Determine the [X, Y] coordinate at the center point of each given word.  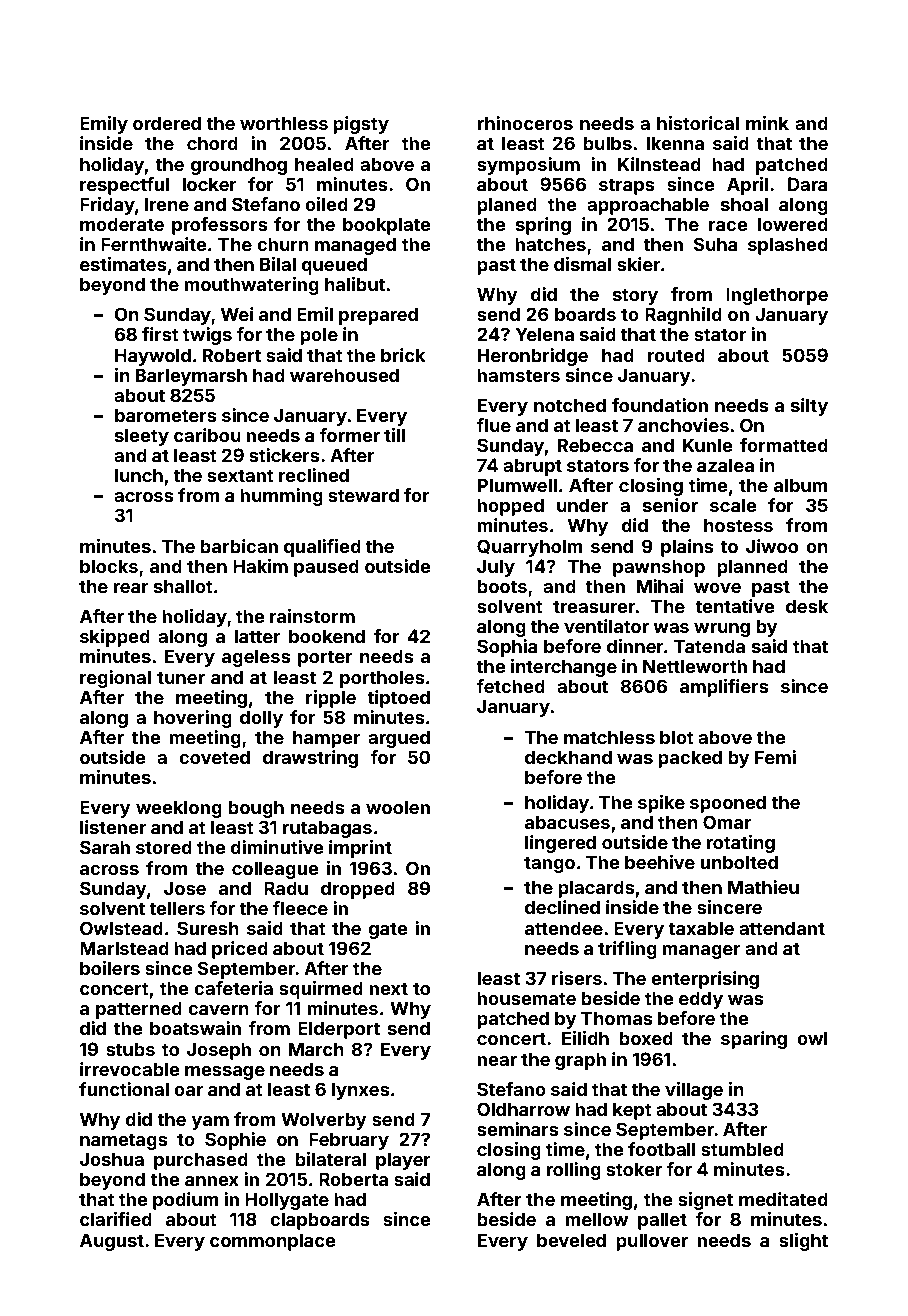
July [496, 568]
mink [767, 123]
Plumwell [517, 485]
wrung [722, 630]
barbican [239, 546]
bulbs [607, 143]
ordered [167, 123]
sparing [754, 1040]
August [112, 1242]
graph [580, 1061]
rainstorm [312, 616]
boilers [110, 968]
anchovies [683, 425]
